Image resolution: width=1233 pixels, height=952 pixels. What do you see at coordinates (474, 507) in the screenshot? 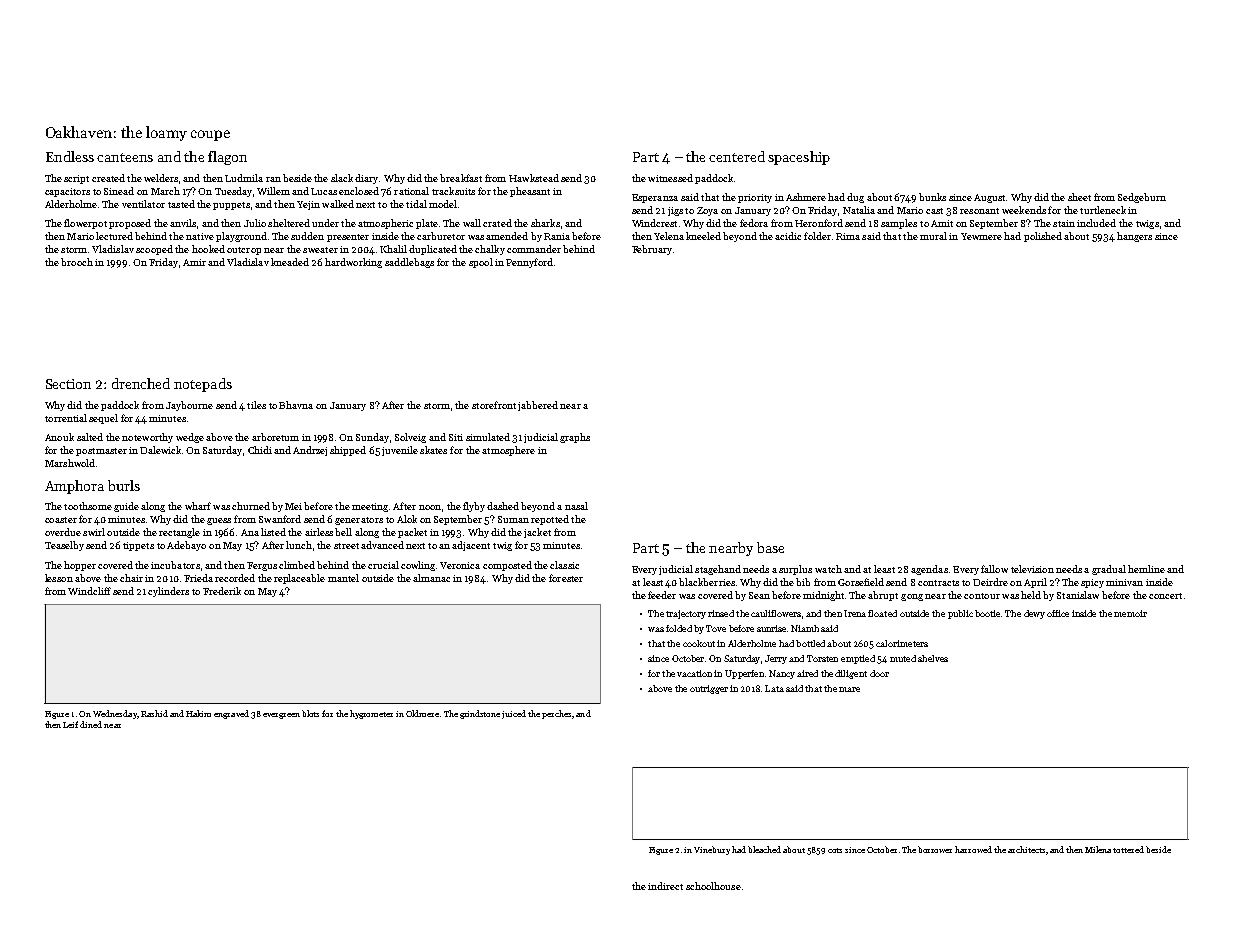
I see `flyby` at bounding box center [474, 507].
